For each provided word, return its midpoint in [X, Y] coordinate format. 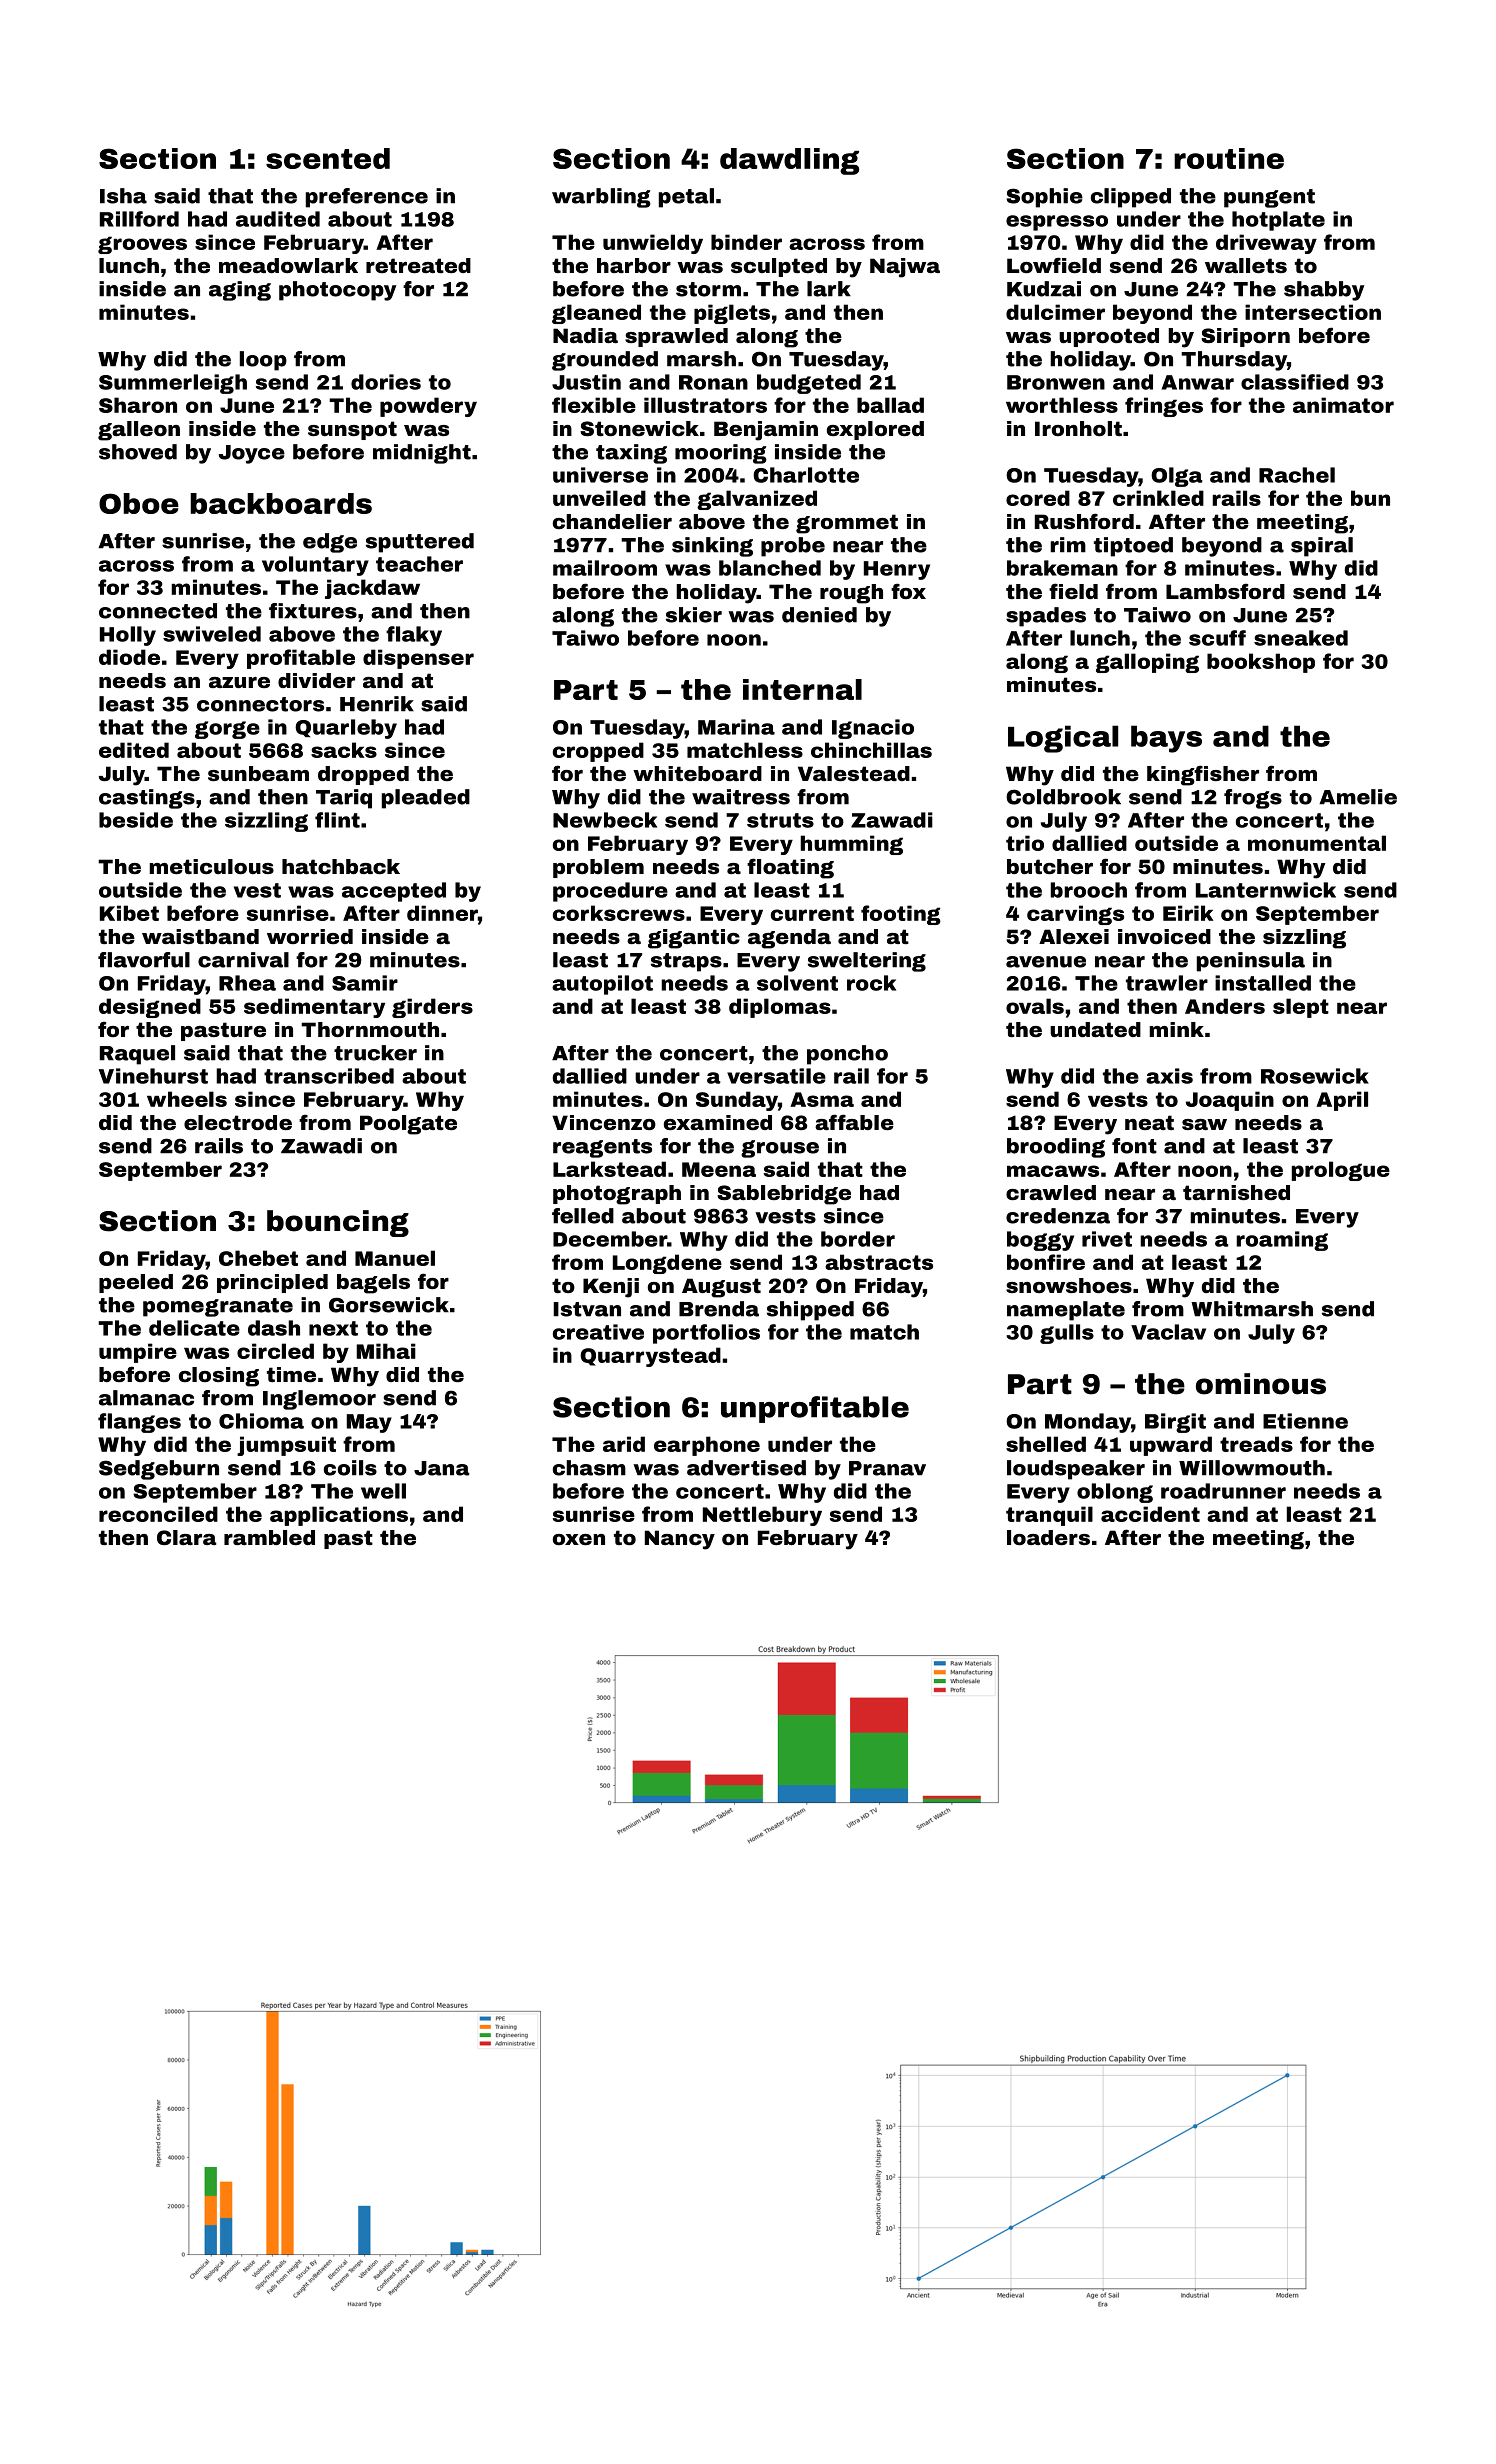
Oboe [139, 503]
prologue [1341, 1171]
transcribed [329, 1076]
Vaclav [1168, 1332]
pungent [1269, 198]
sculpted [779, 267]
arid [624, 1444]
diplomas [780, 1008]
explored [875, 430]
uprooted [1109, 337]
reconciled [158, 1514]
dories [386, 382]
